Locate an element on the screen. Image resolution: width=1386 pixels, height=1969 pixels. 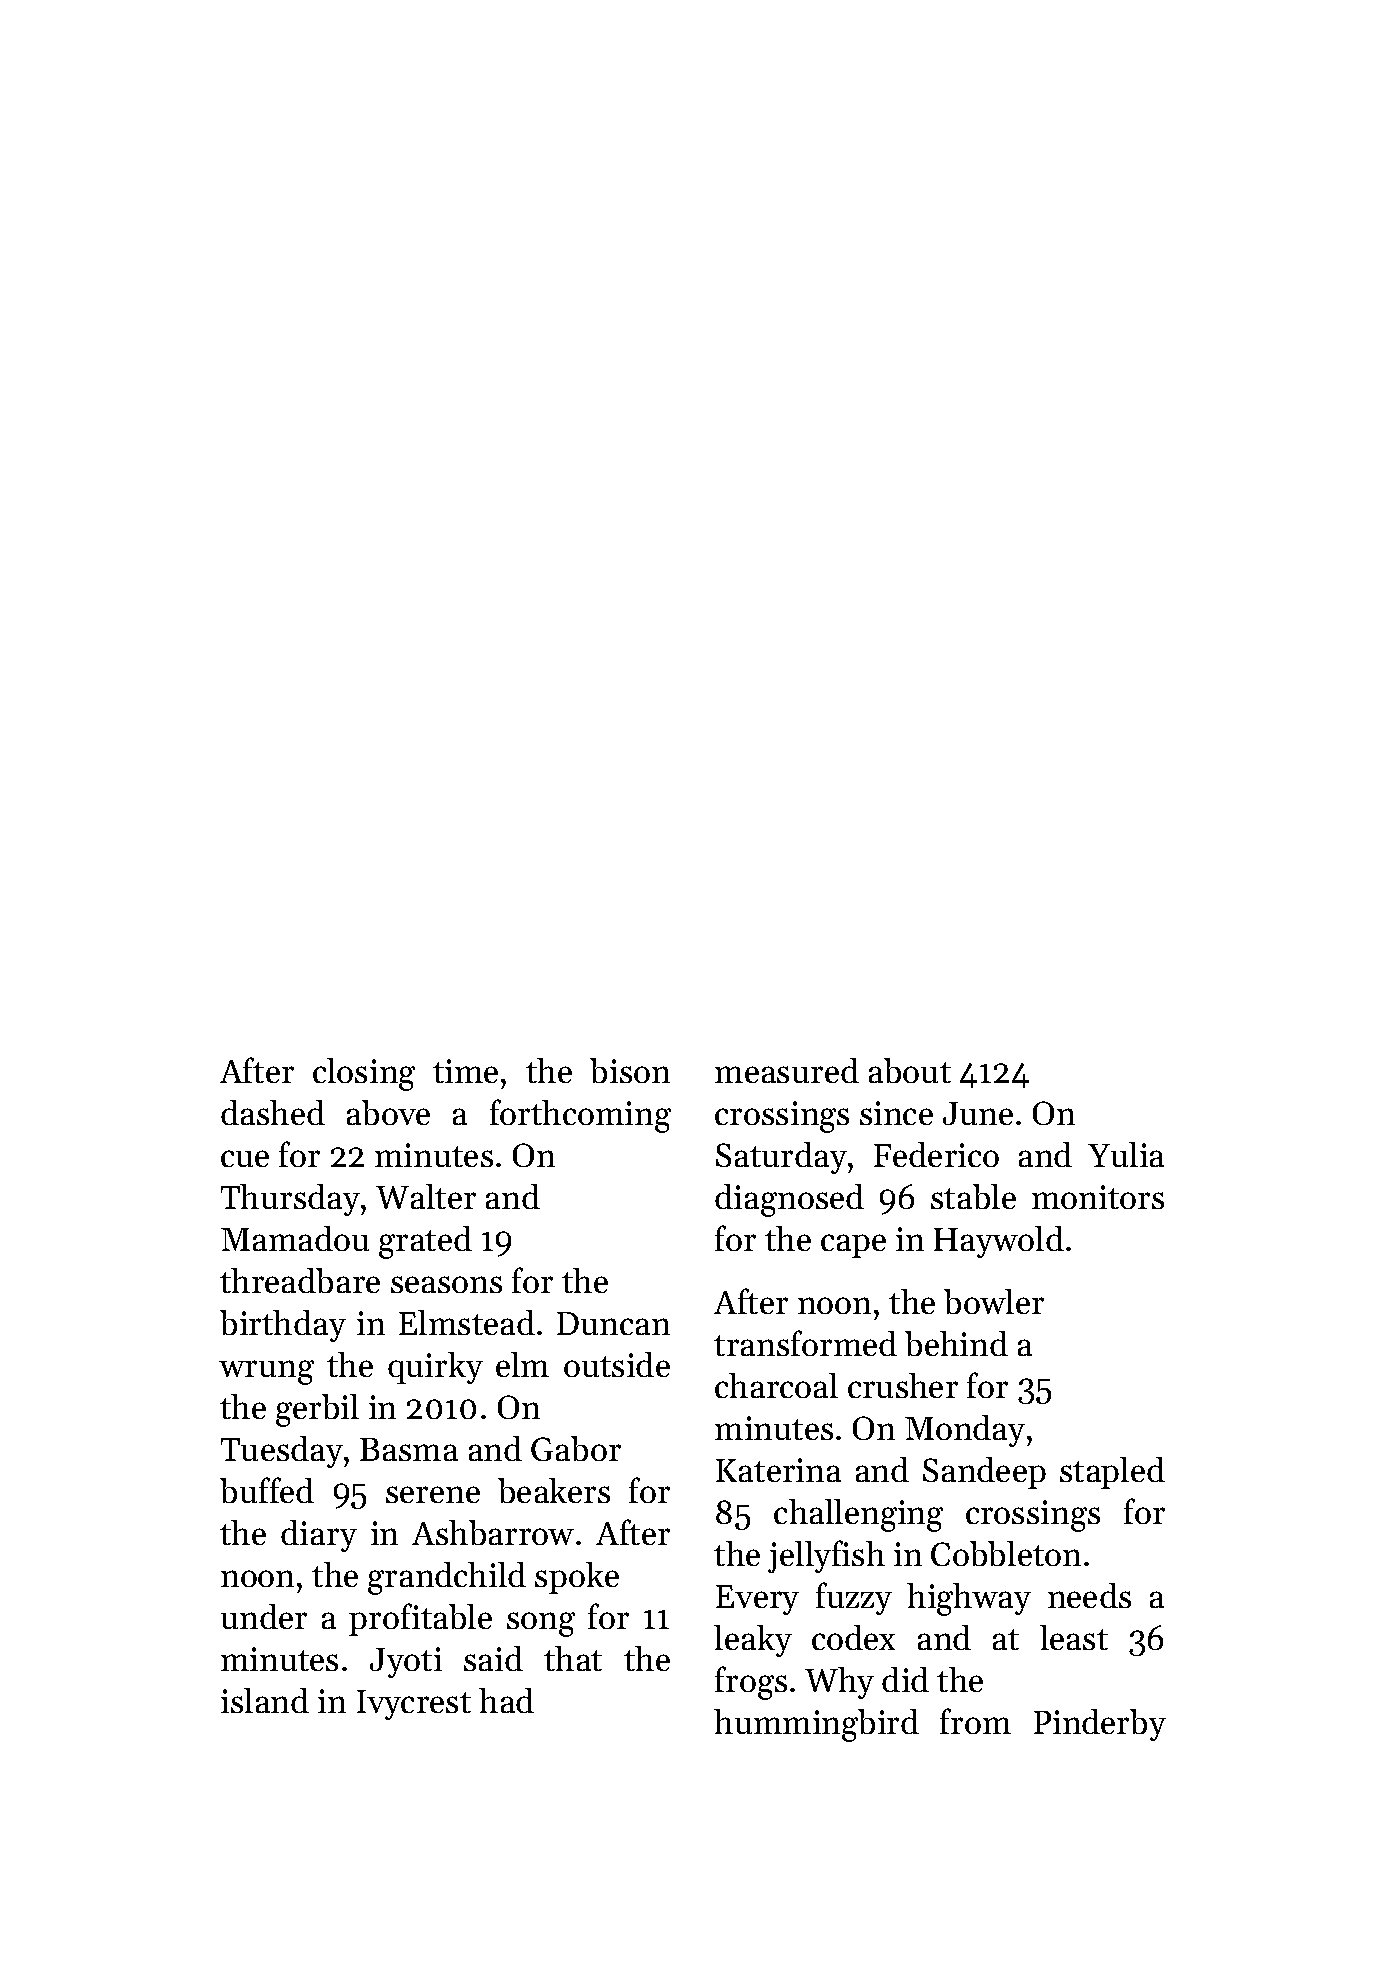
Basma is located at coordinates (409, 1449).
